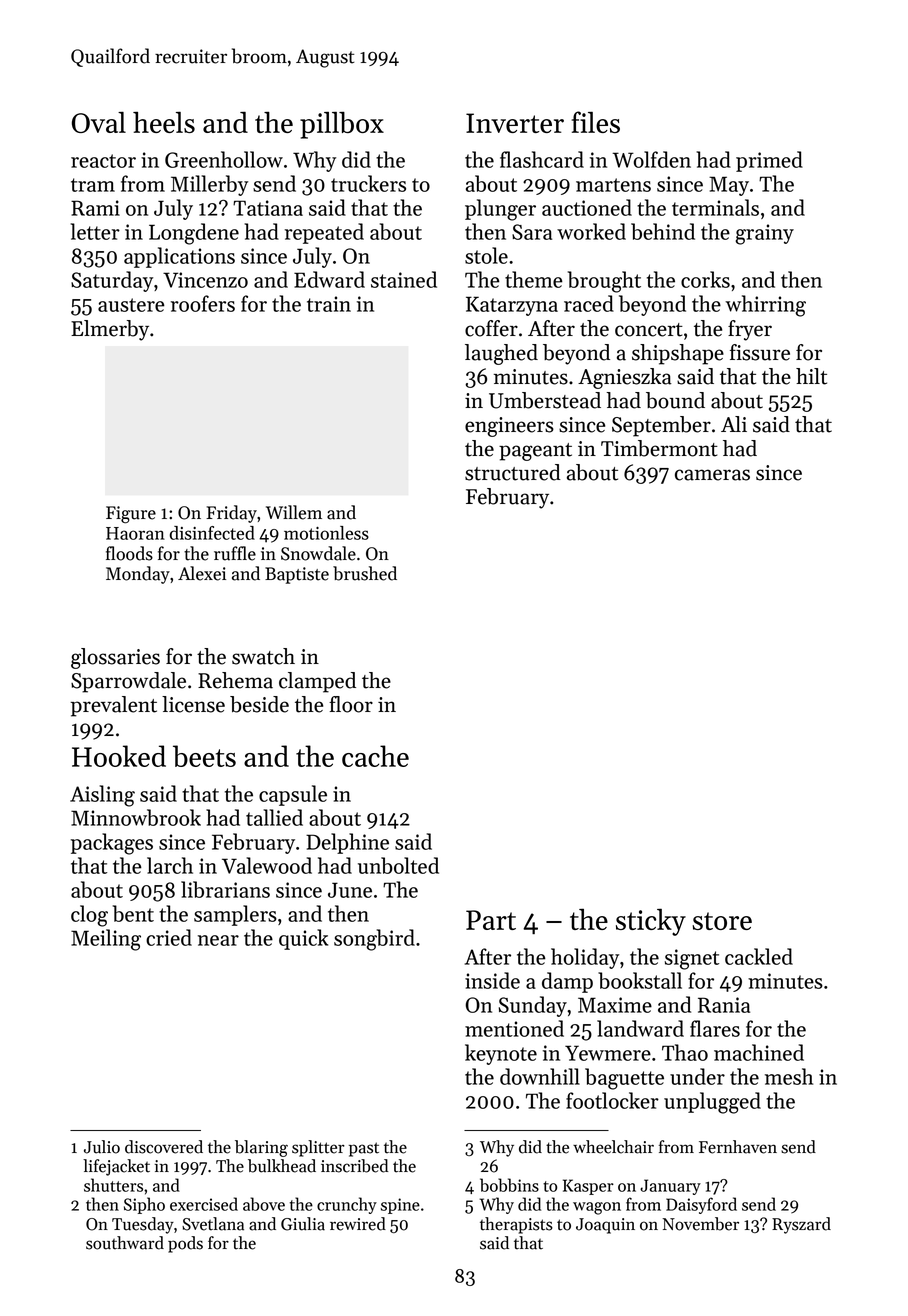  I want to click on structured, so click(513, 472).
